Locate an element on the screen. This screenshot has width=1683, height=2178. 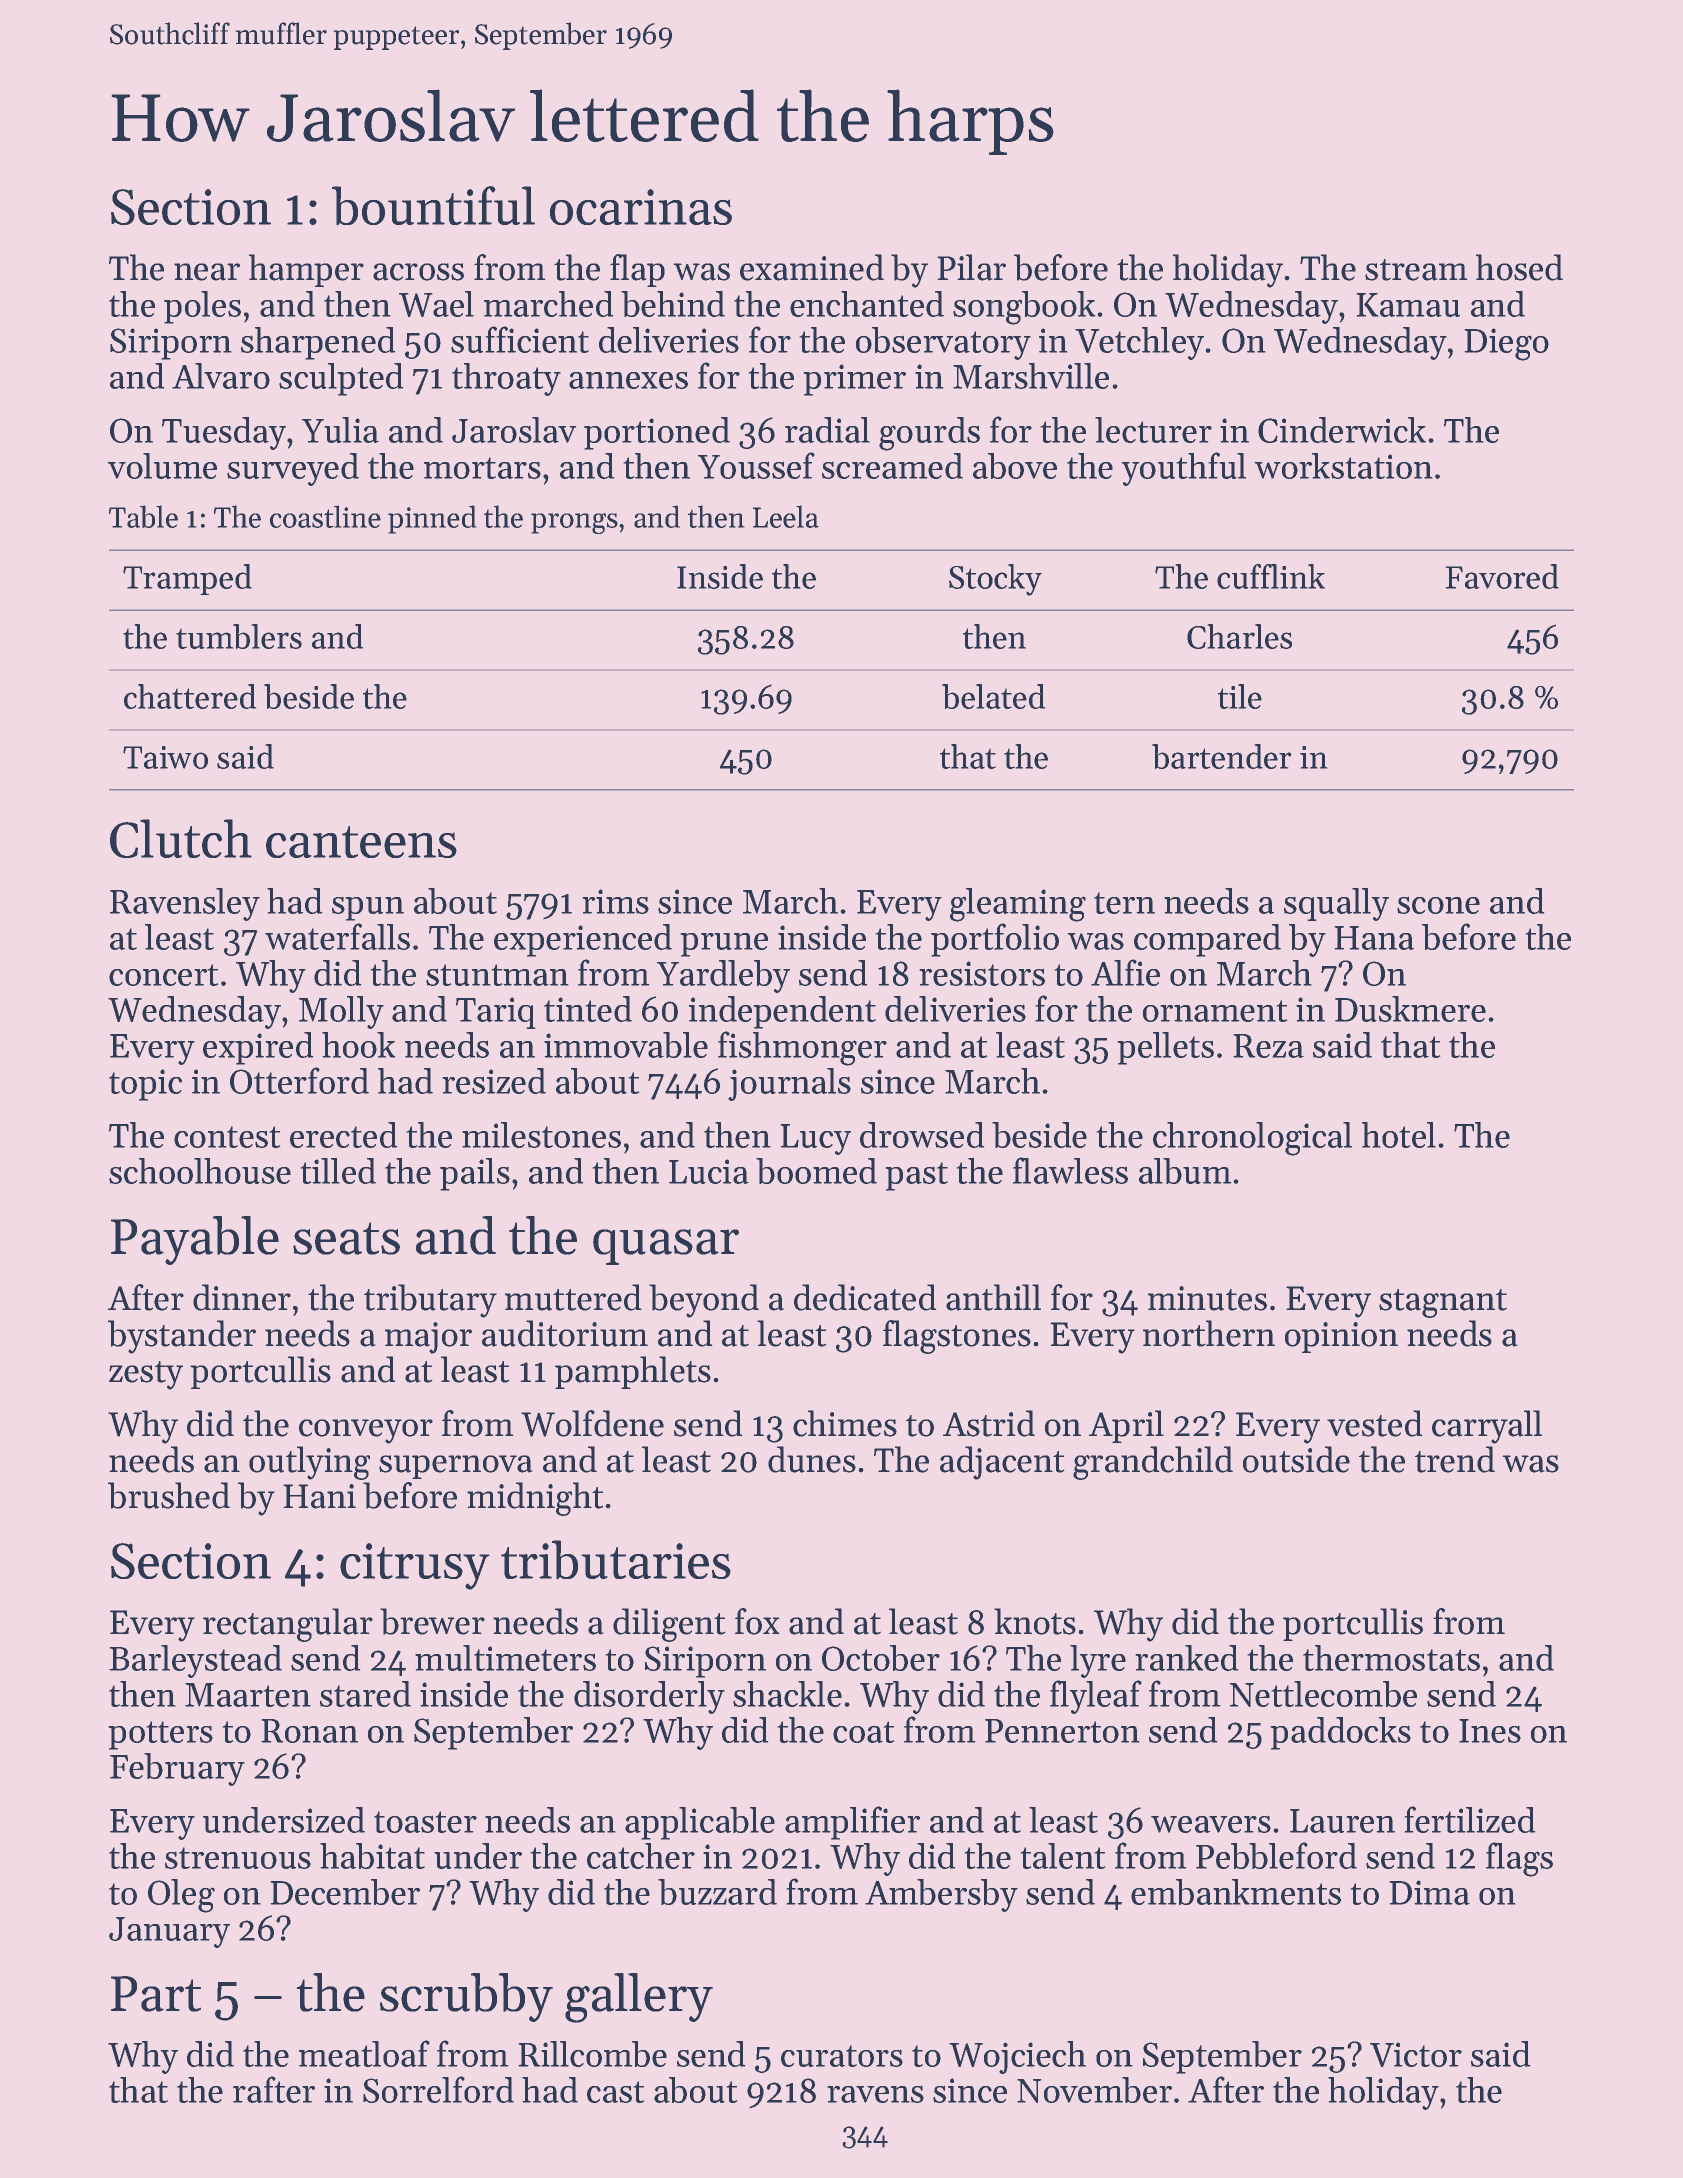
bartender is located at coordinates (1221, 756).
